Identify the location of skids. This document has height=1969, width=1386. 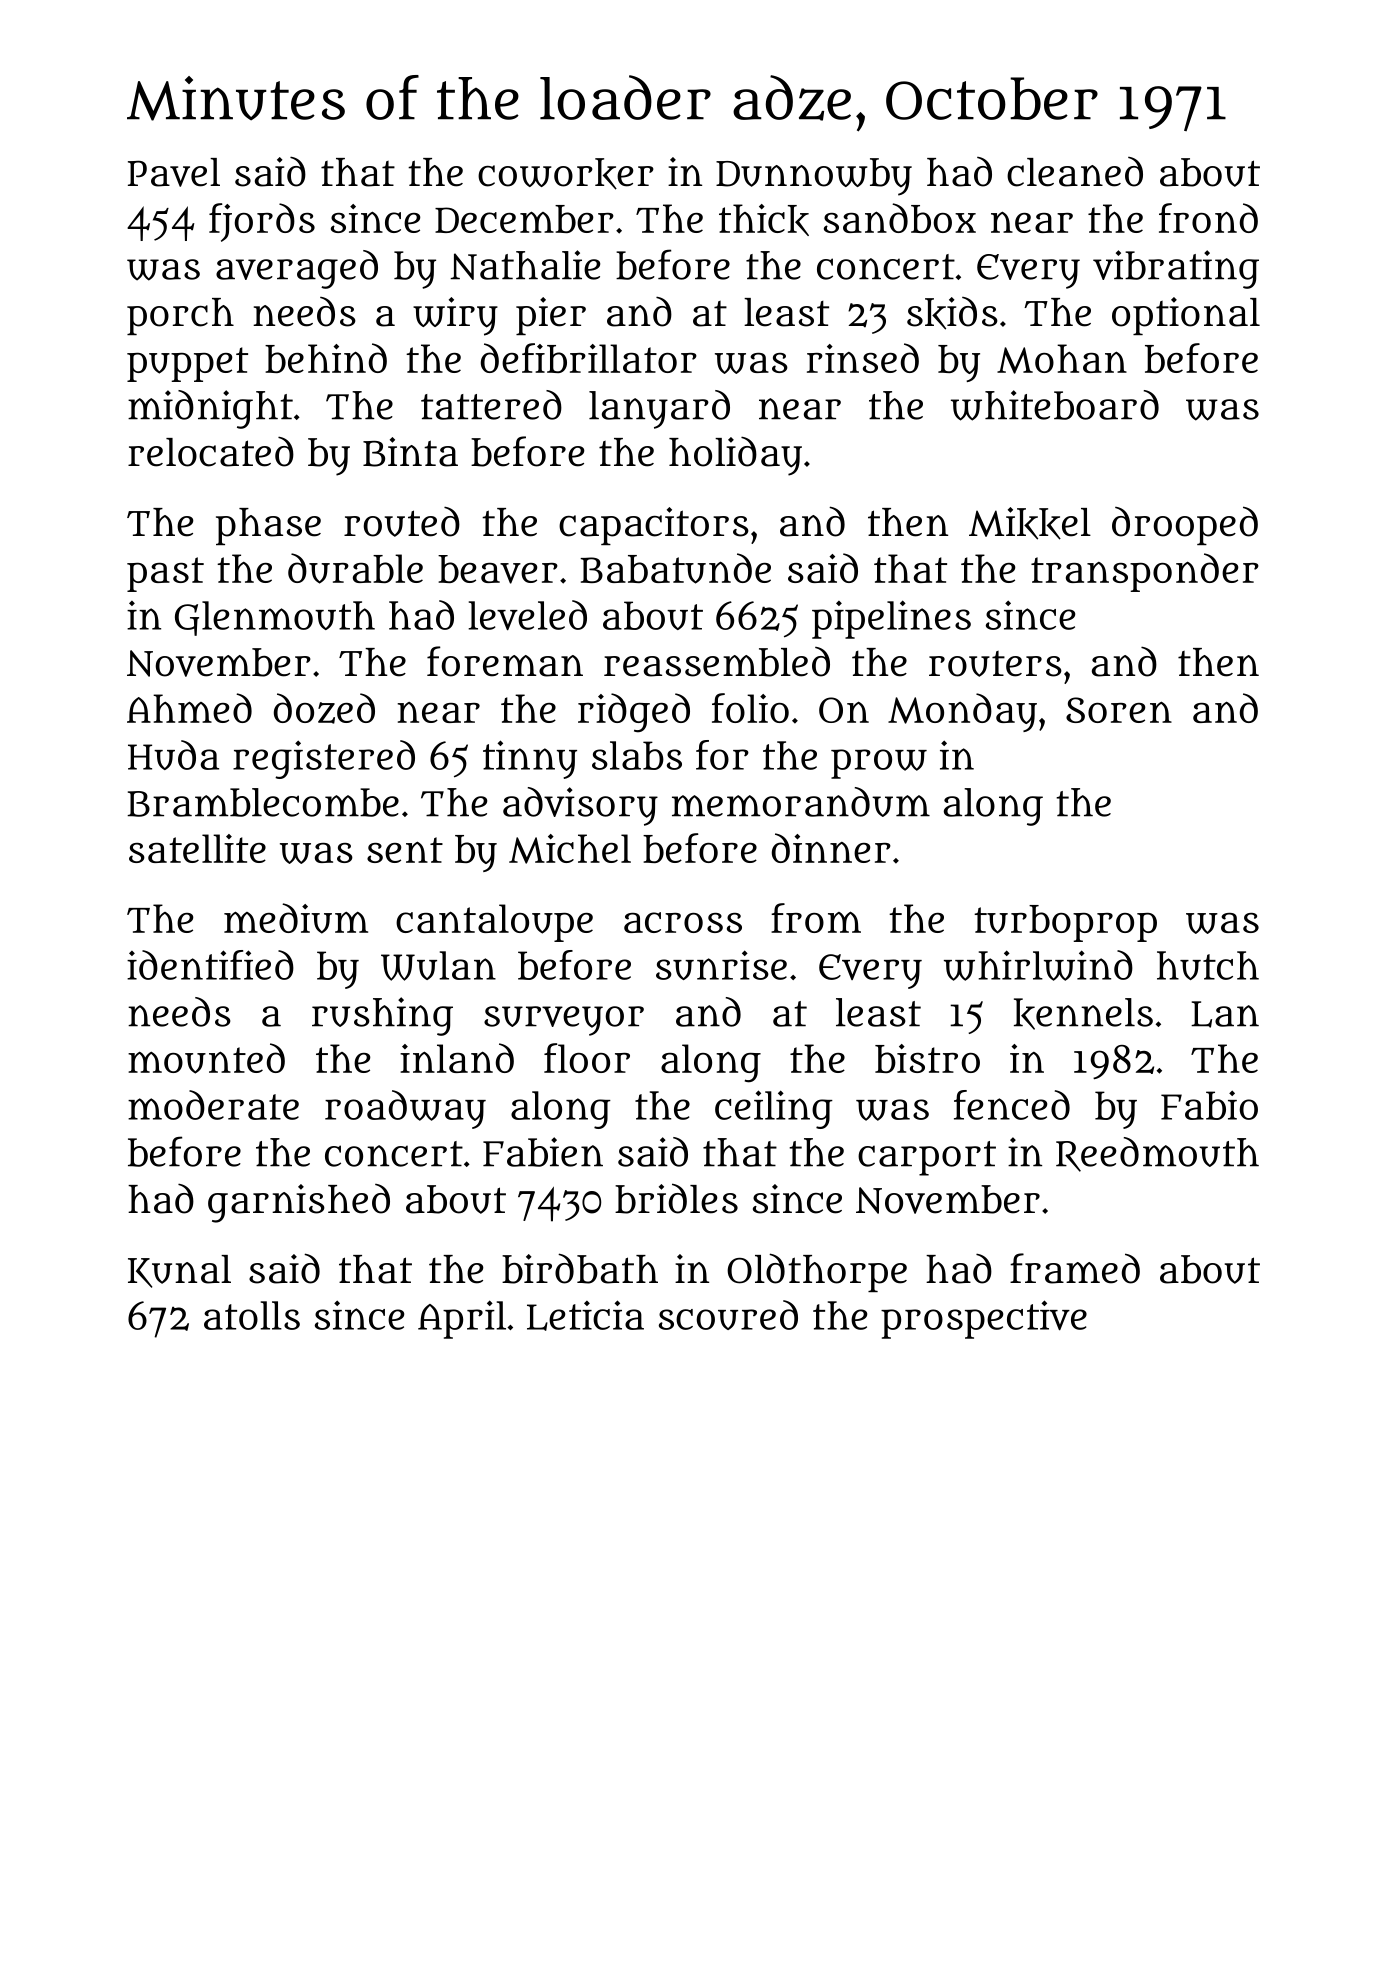
(952, 313).
